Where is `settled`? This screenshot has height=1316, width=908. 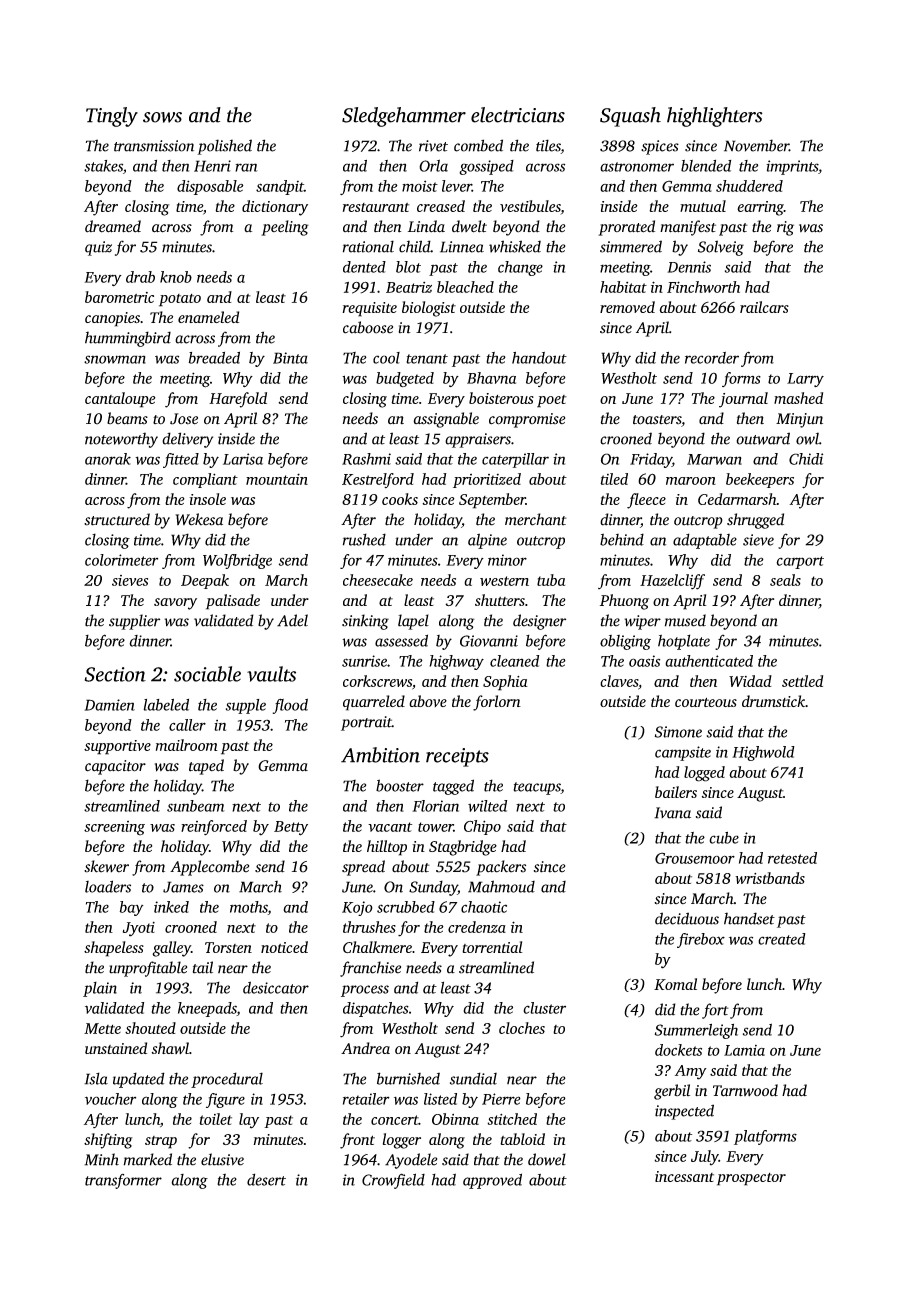 settled is located at coordinates (802, 681).
